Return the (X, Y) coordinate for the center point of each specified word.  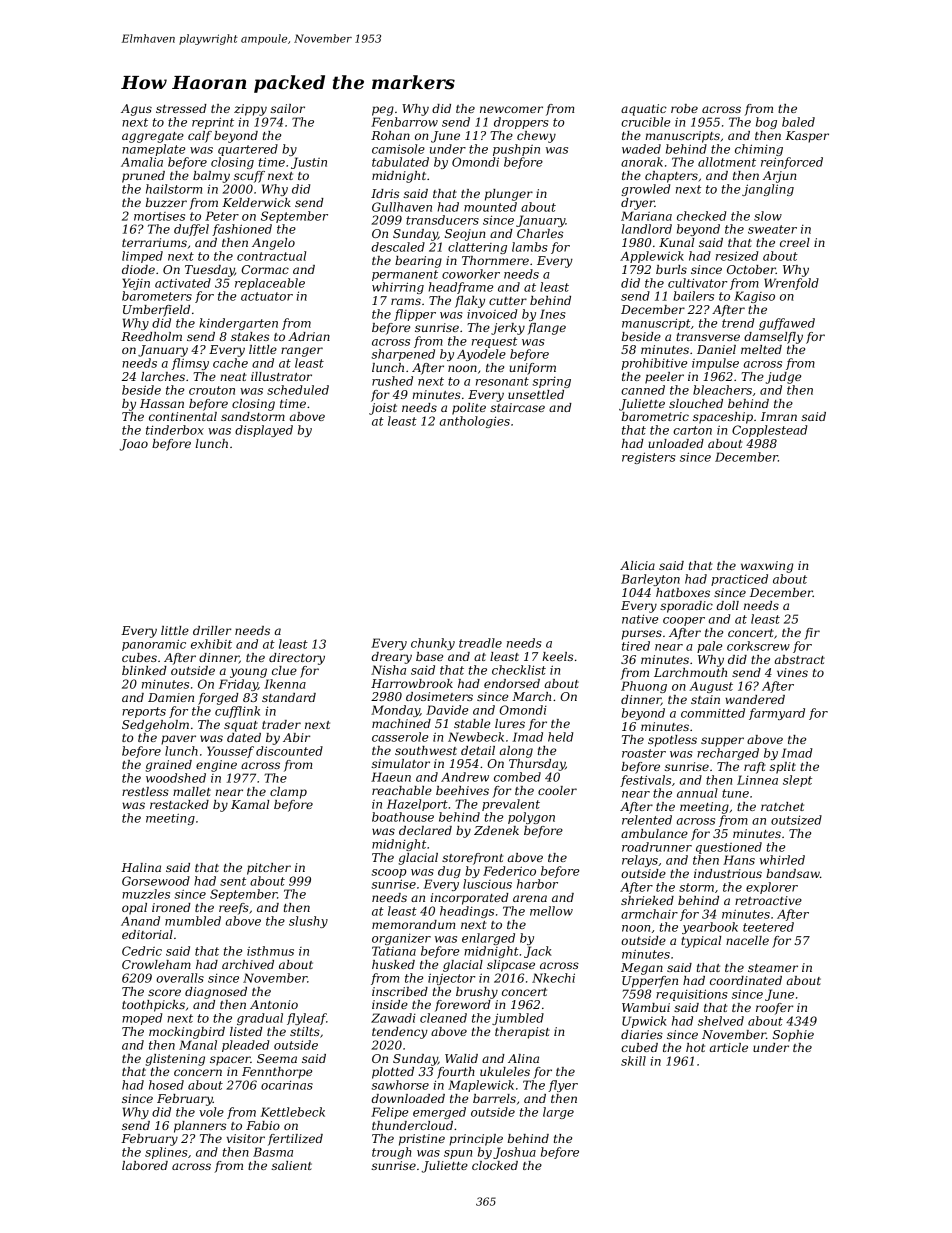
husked (393, 964)
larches (163, 376)
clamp (288, 793)
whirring (398, 288)
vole (211, 1112)
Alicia (637, 565)
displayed (264, 431)
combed (517, 777)
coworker (471, 274)
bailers (693, 296)
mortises (159, 216)
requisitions (692, 995)
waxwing (767, 567)
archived (248, 964)
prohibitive (654, 364)
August (711, 687)
